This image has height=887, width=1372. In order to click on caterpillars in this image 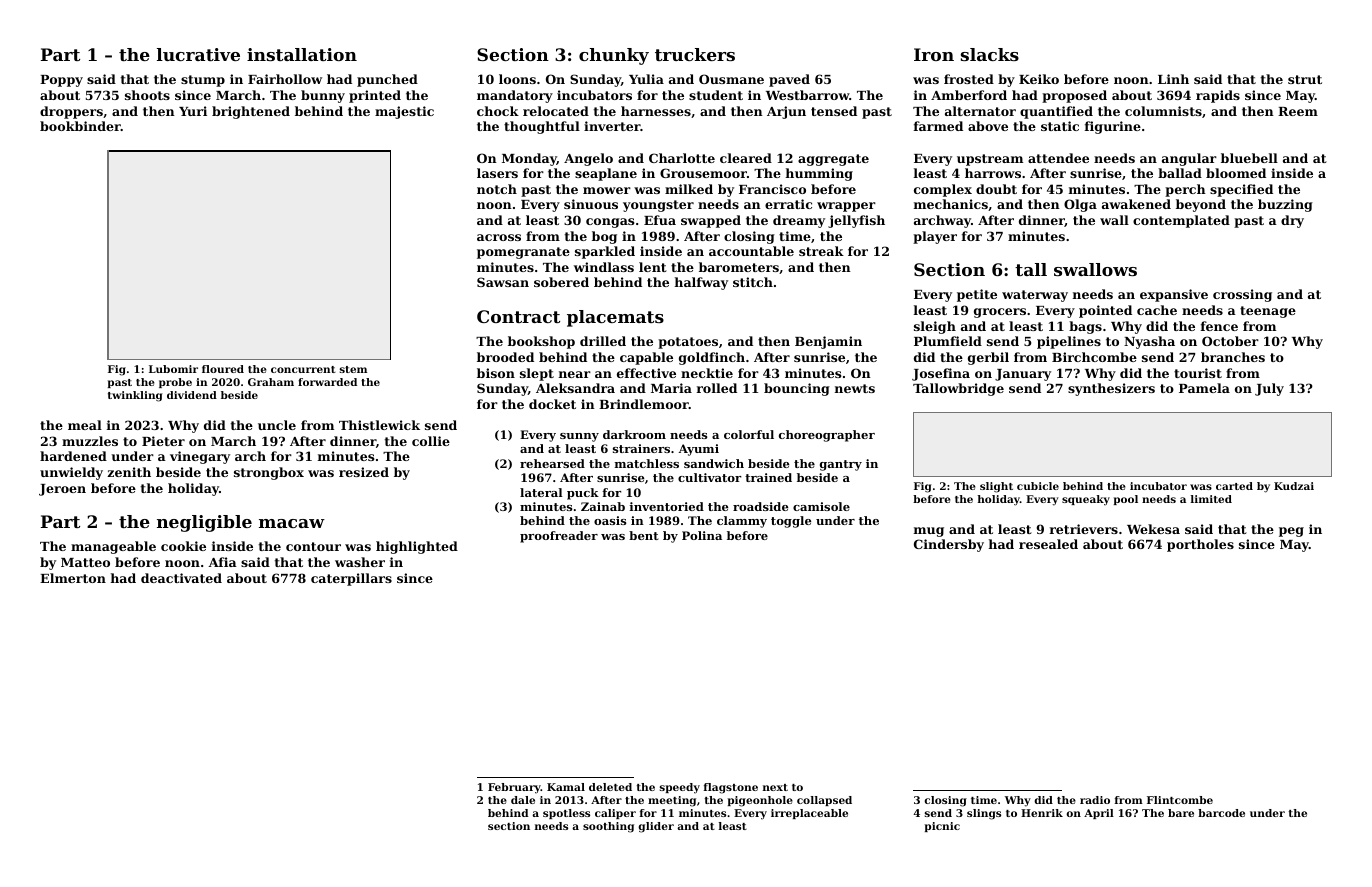, I will do `click(351, 579)`.
